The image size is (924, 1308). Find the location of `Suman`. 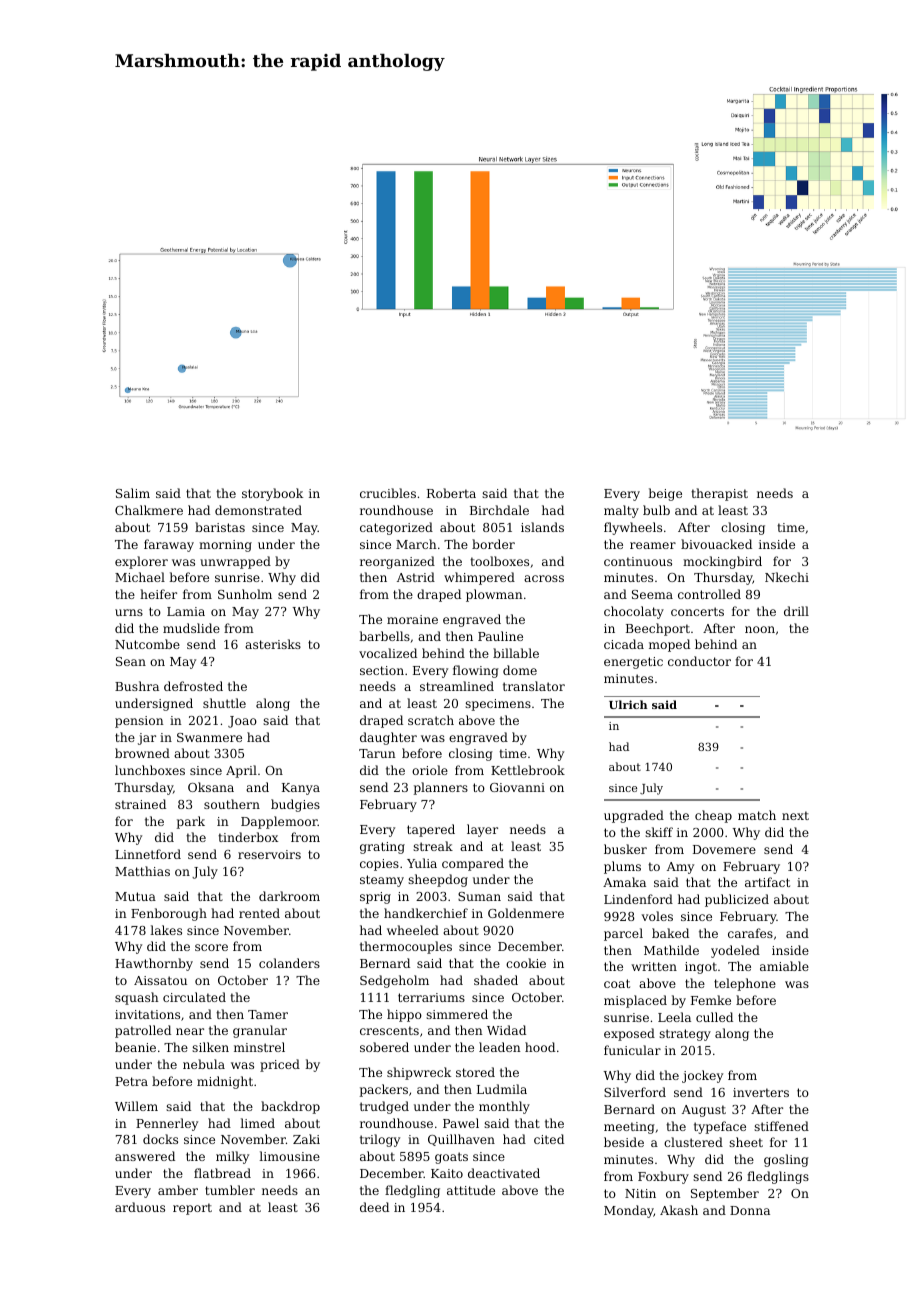

Suman is located at coordinates (479, 896).
